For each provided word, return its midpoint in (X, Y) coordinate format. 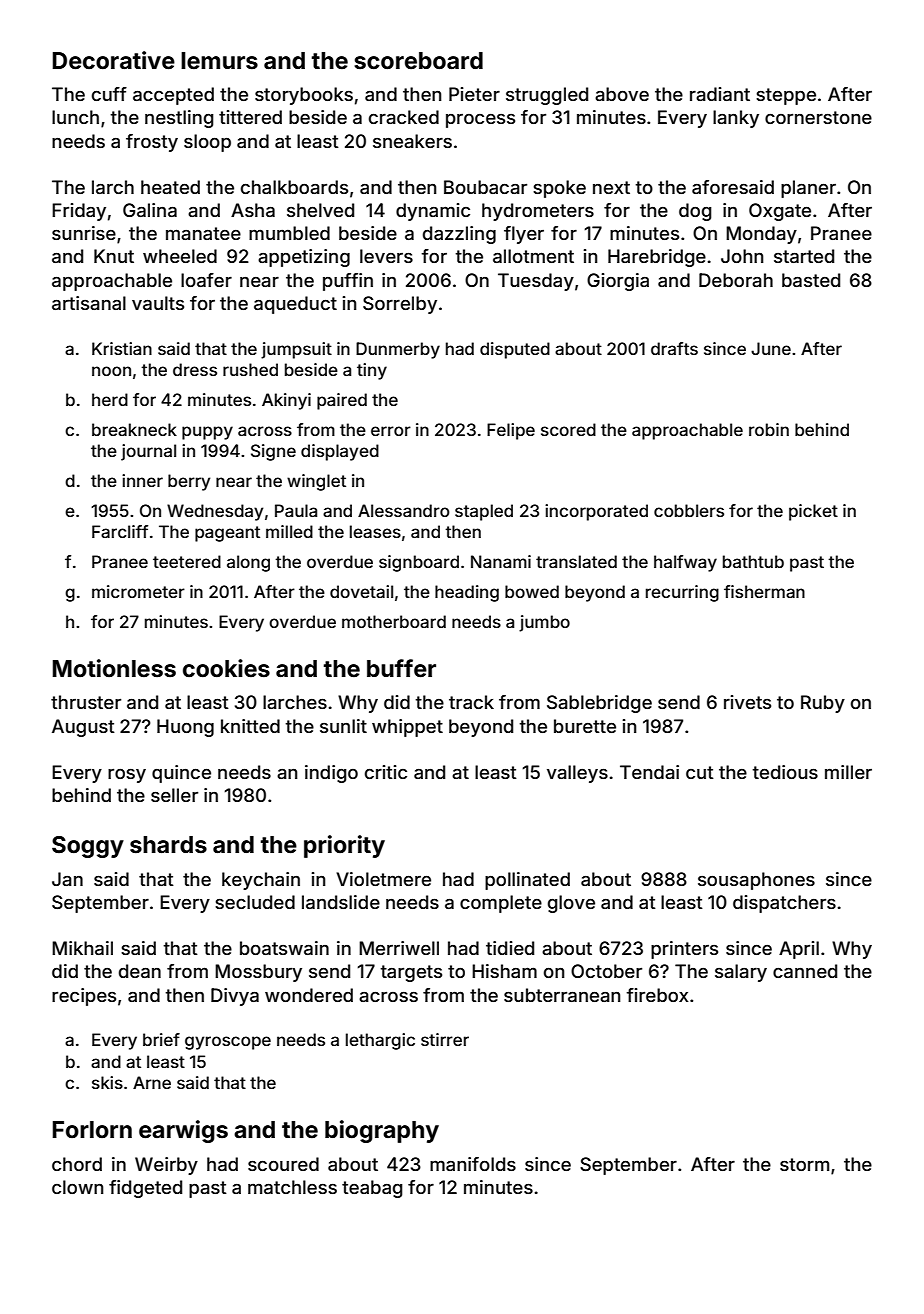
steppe (786, 96)
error (391, 431)
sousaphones (756, 881)
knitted (250, 726)
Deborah (736, 280)
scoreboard (418, 61)
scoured (283, 1164)
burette (585, 726)
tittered (250, 117)
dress (195, 369)
